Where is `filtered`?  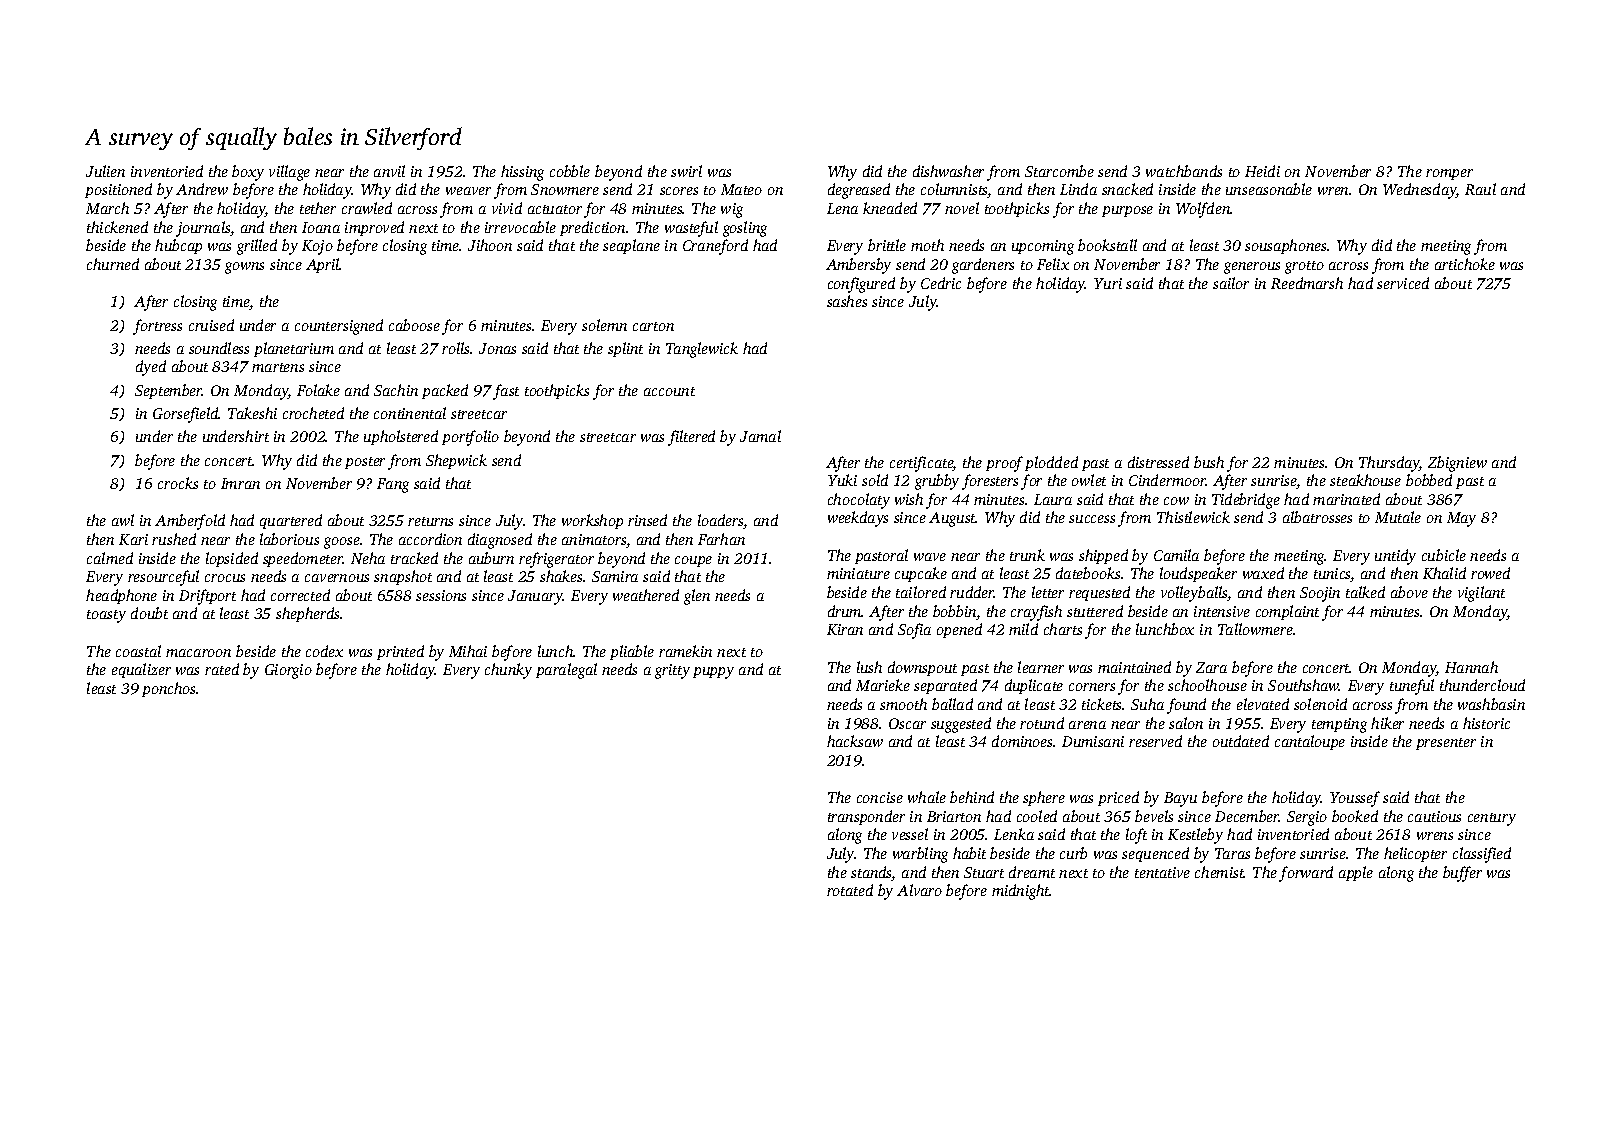
filtered is located at coordinates (691, 438).
